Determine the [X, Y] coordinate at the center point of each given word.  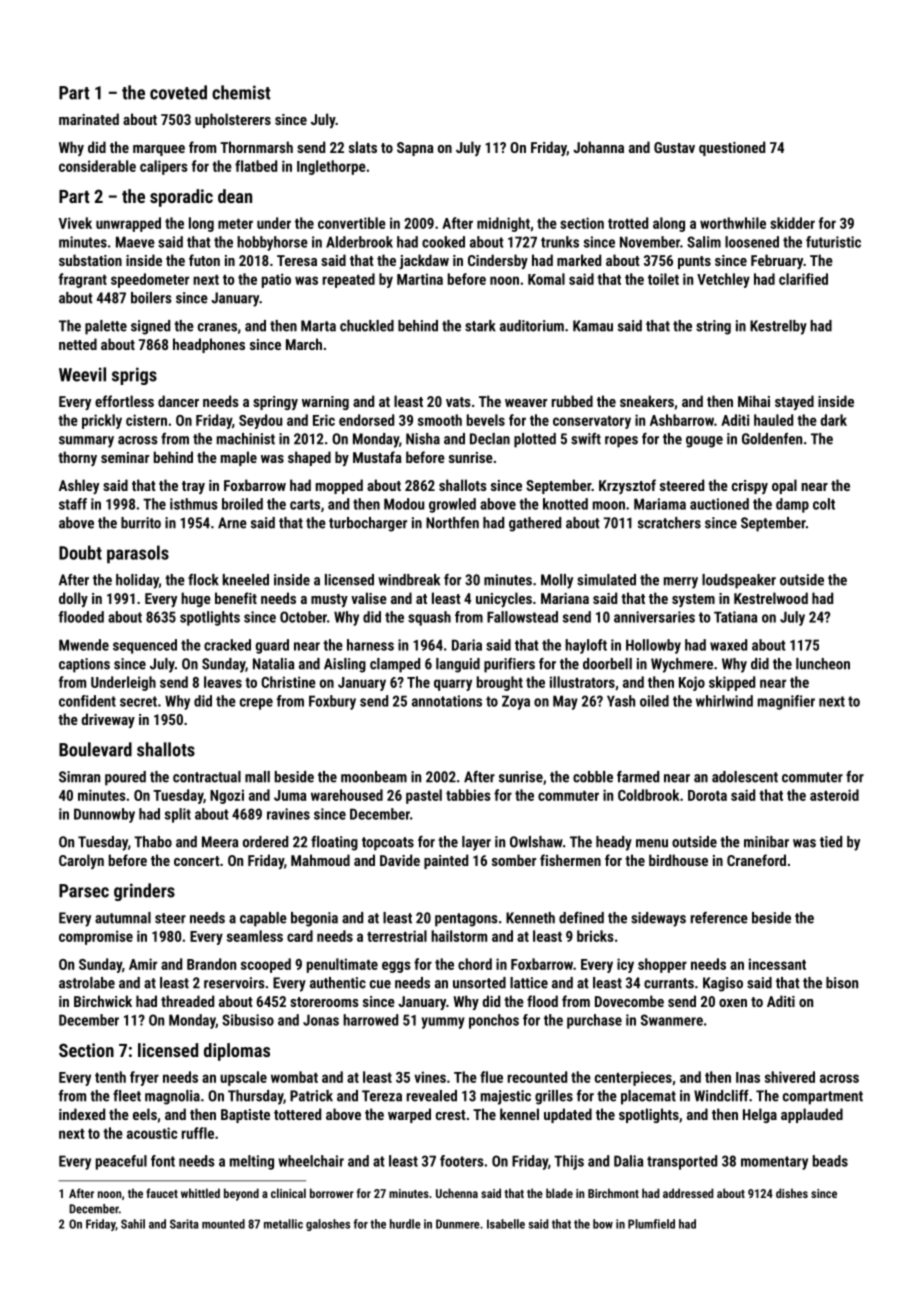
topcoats [388, 844]
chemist [241, 92]
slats [363, 147]
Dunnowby [104, 815]
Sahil [133, 1224]
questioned [732, 148]
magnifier [786, 702]
